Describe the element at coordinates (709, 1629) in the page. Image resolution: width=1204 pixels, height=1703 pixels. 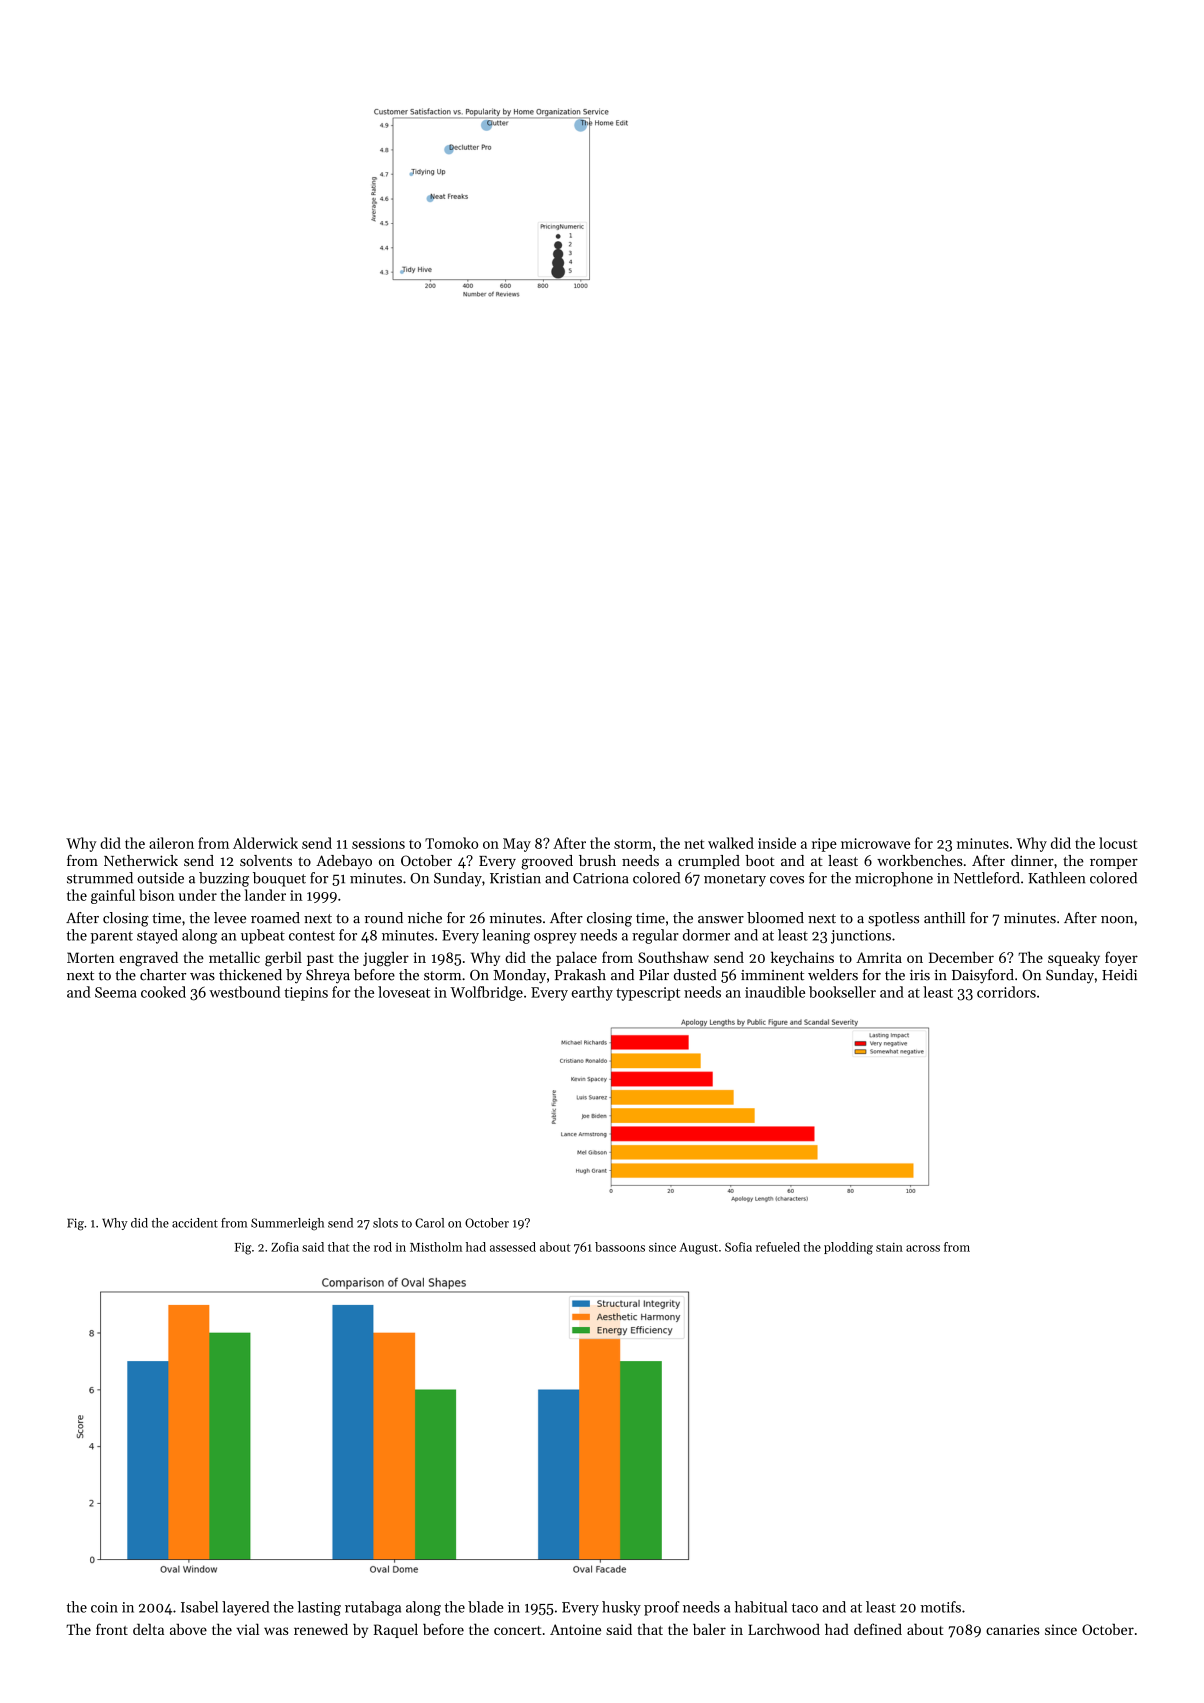
I see `baler` at that location.
